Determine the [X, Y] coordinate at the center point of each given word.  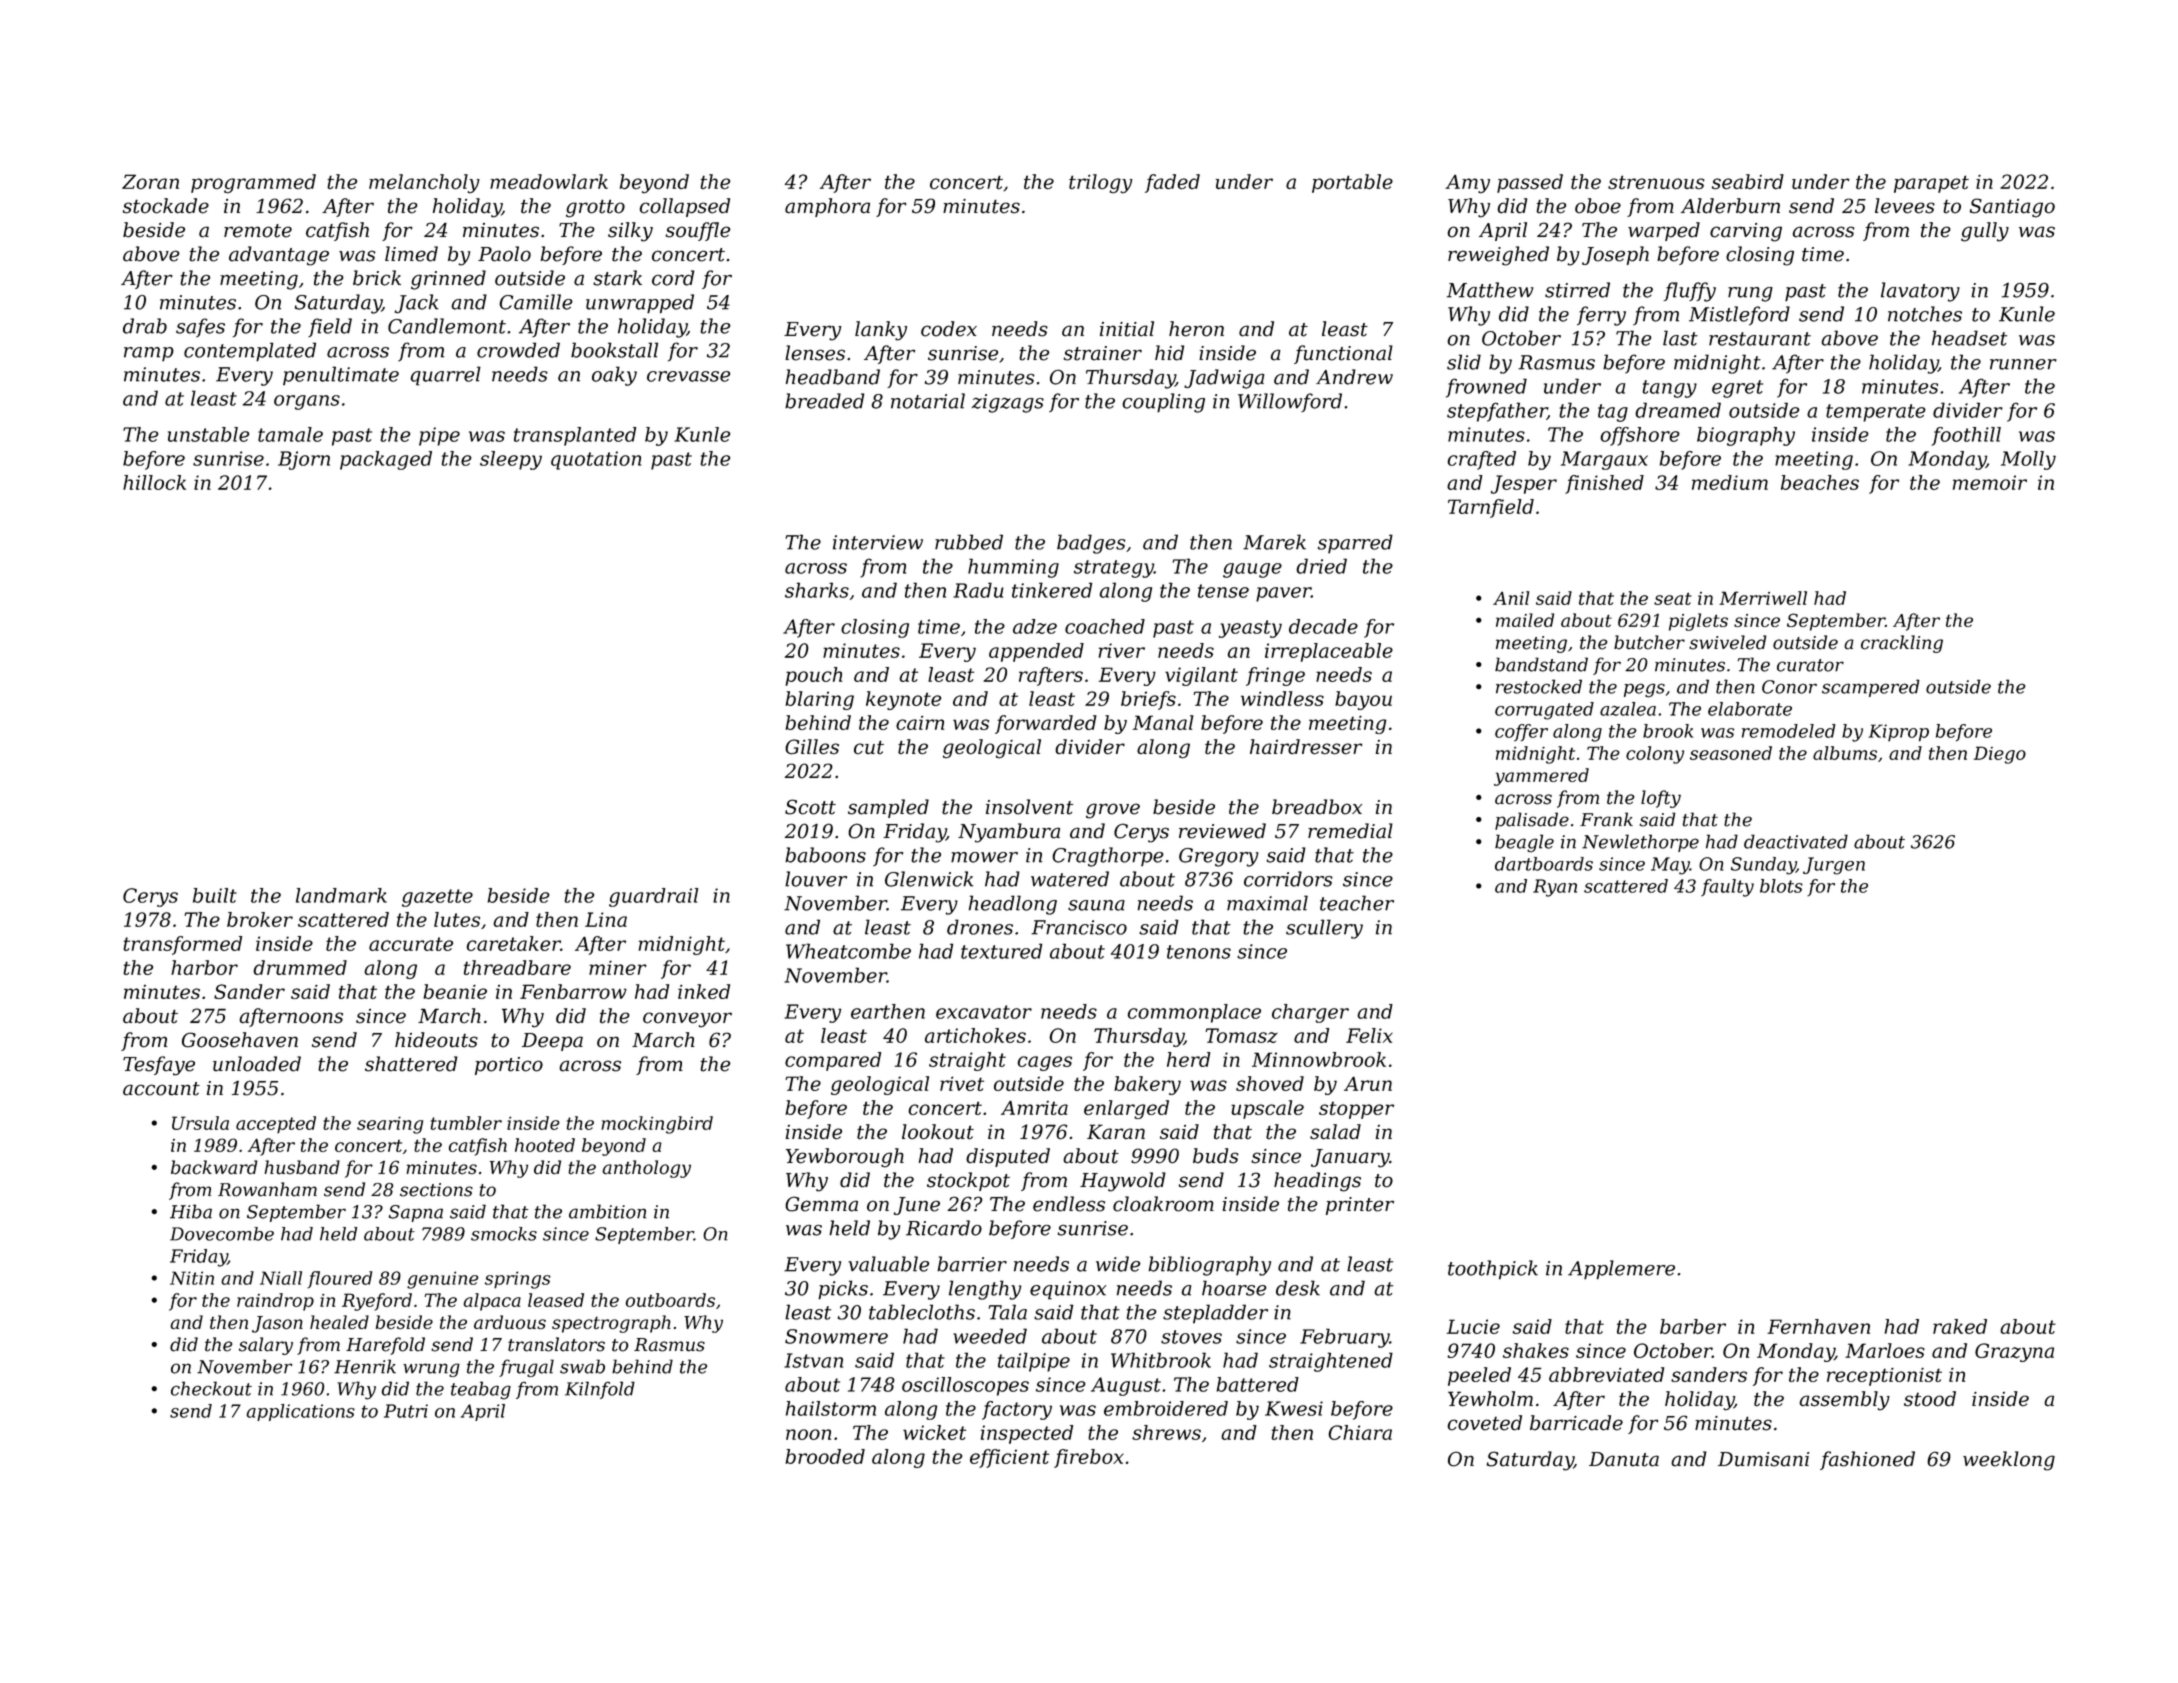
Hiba [191, 1211]
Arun [1368, 1083]
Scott [810, 807]
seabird [1748, 182]
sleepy [511, 460]
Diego [2000, 755]
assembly [1845, 1401]
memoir [1990, 482]
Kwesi [1294, 1408]
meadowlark [549, 182]
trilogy [1100, 184]
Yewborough [845, 1158]
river [1122, 650]
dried [1321, 566]
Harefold [385, 1346]
